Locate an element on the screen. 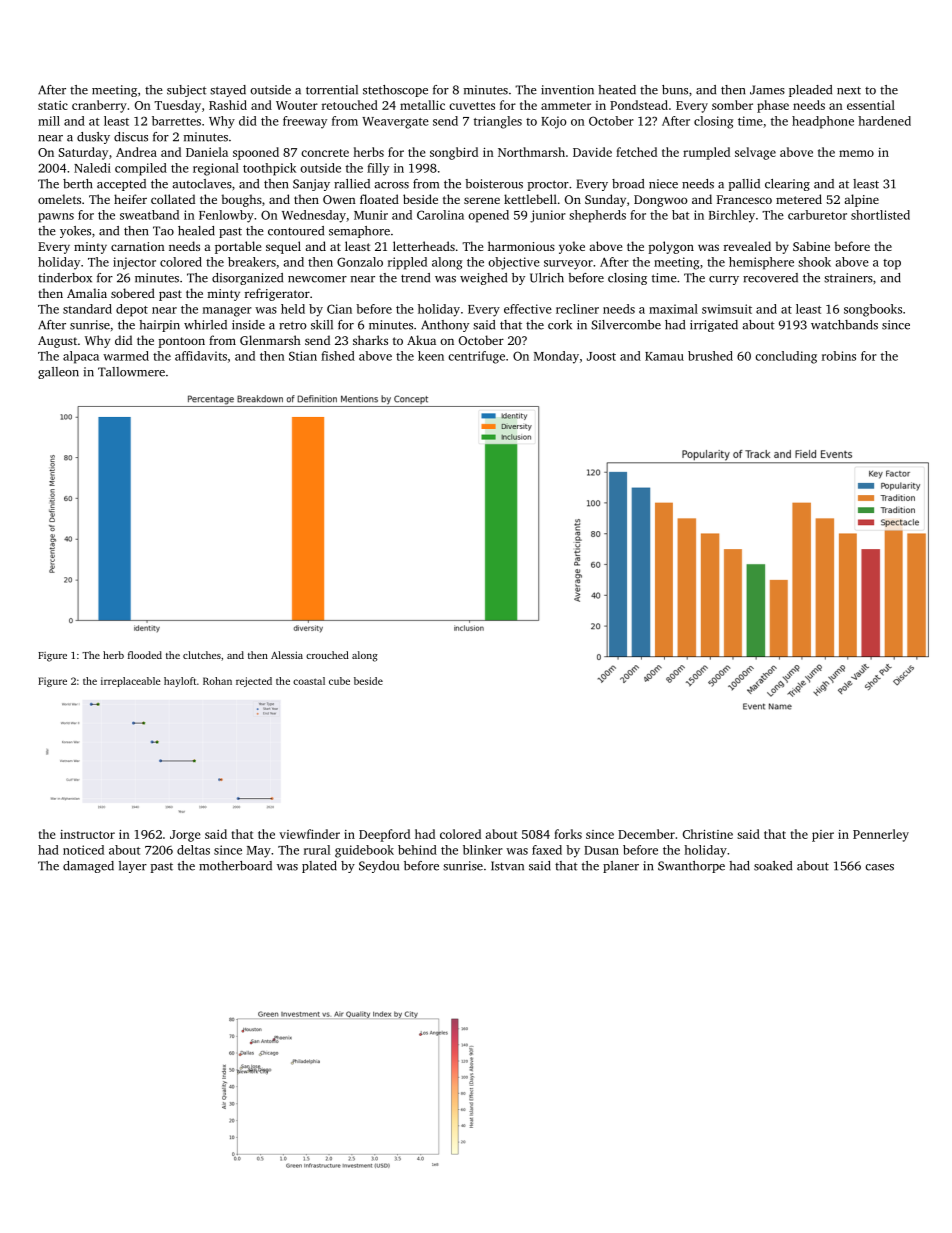  galleon is located at coordinates (58, 373).
